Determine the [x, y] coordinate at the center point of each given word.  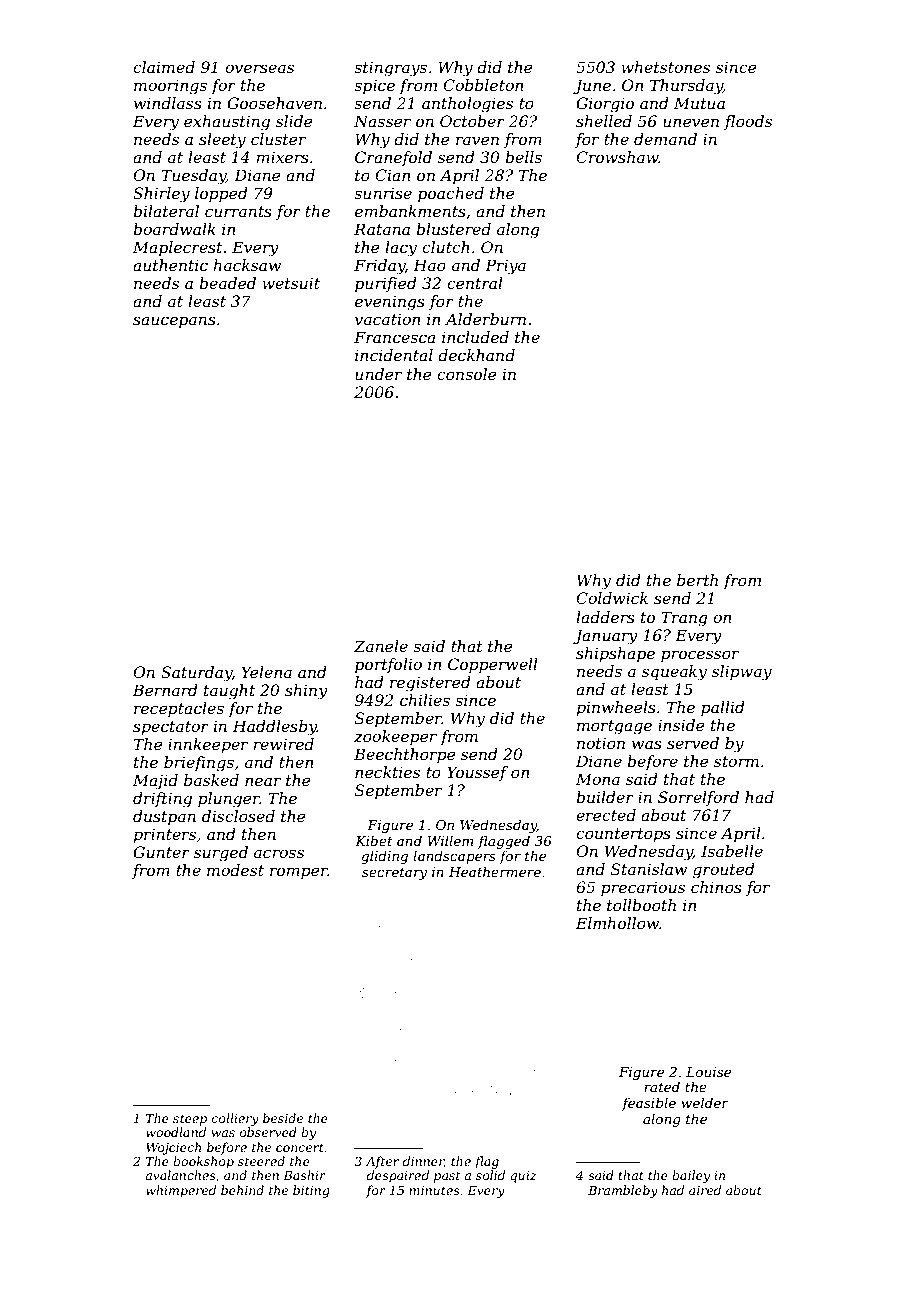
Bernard [165, 690]
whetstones [665, 67]
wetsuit [291, 283]
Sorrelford [698, 798]
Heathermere [495, 871]
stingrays [390, 69]
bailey [691, 1176]
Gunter [161, 852]
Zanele [381, 646]
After [382, 1162]
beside [283, 1118]
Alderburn [485, 319]
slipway [742, 673]
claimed [164, 67]
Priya [505, 267]
